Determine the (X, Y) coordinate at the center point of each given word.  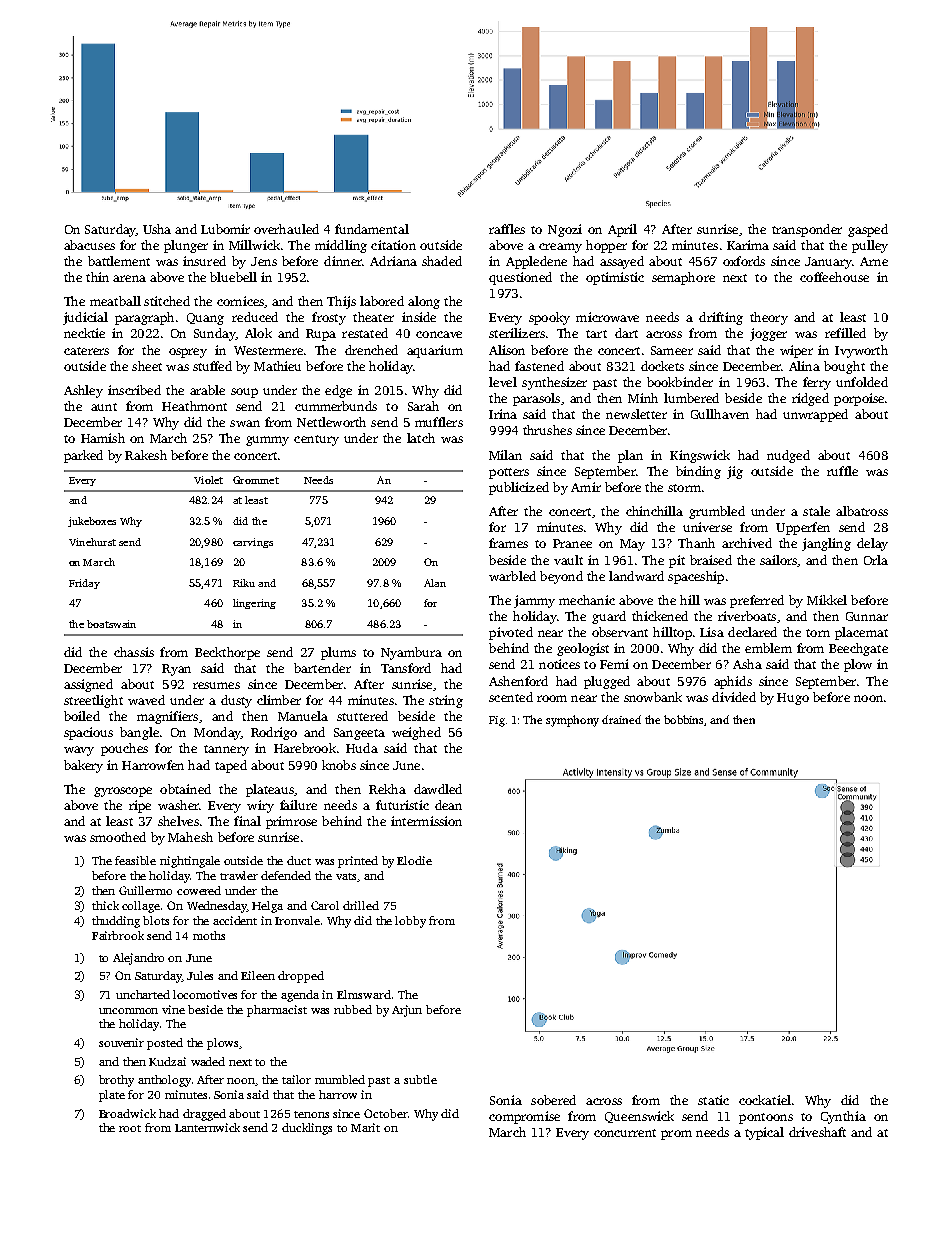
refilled (845, 333)
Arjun (407, 1011)
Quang (205, 319)
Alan (435, 583)
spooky (549, 318)
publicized (519, 488)
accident (235, 920)
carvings (253, 543)
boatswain (111, 624)
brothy (116, 1081)
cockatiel (765, 1100)
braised (711, 560)
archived (747, 543)
